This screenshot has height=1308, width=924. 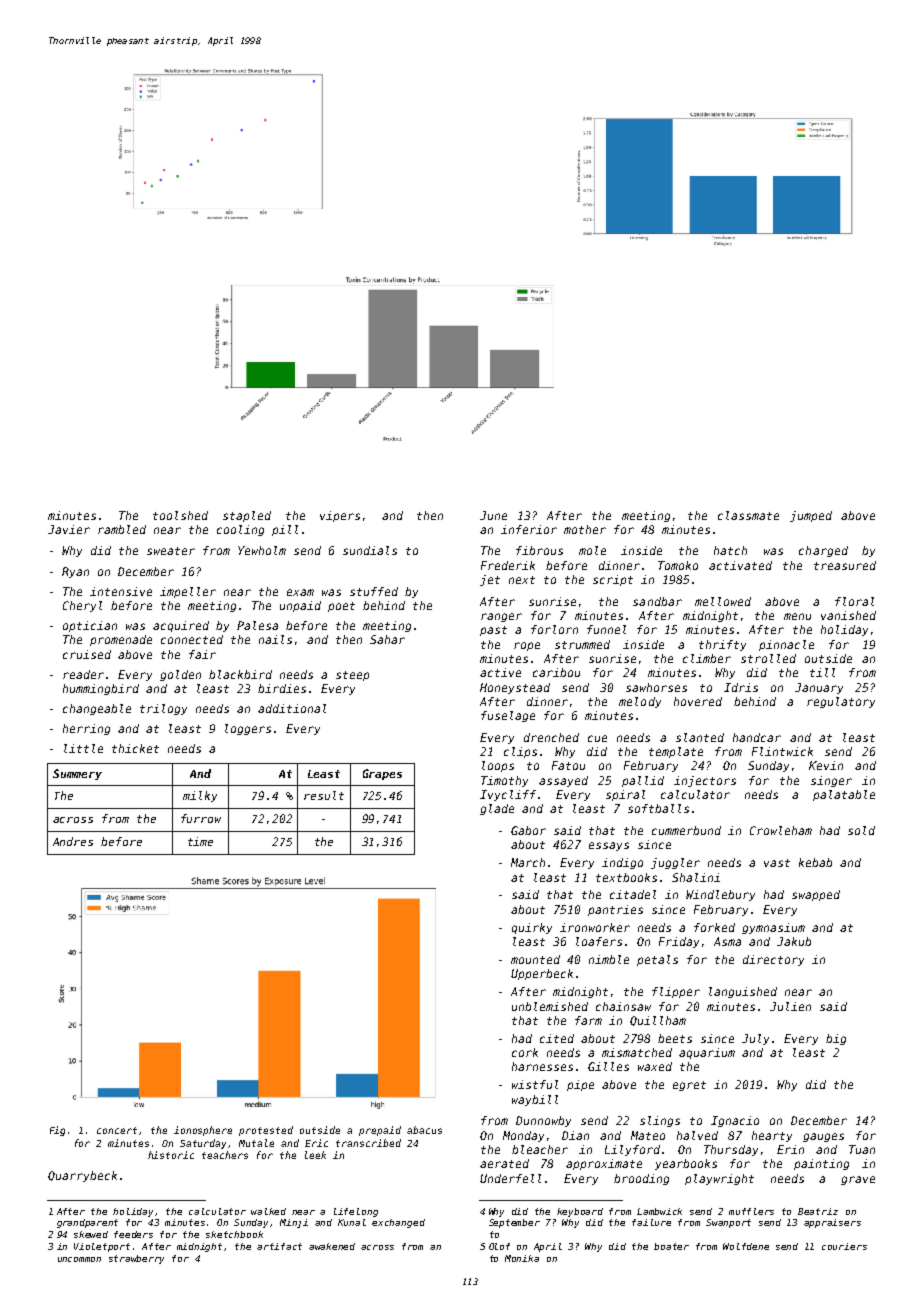 I want to click on vanished, so click(x=848, y=615).
